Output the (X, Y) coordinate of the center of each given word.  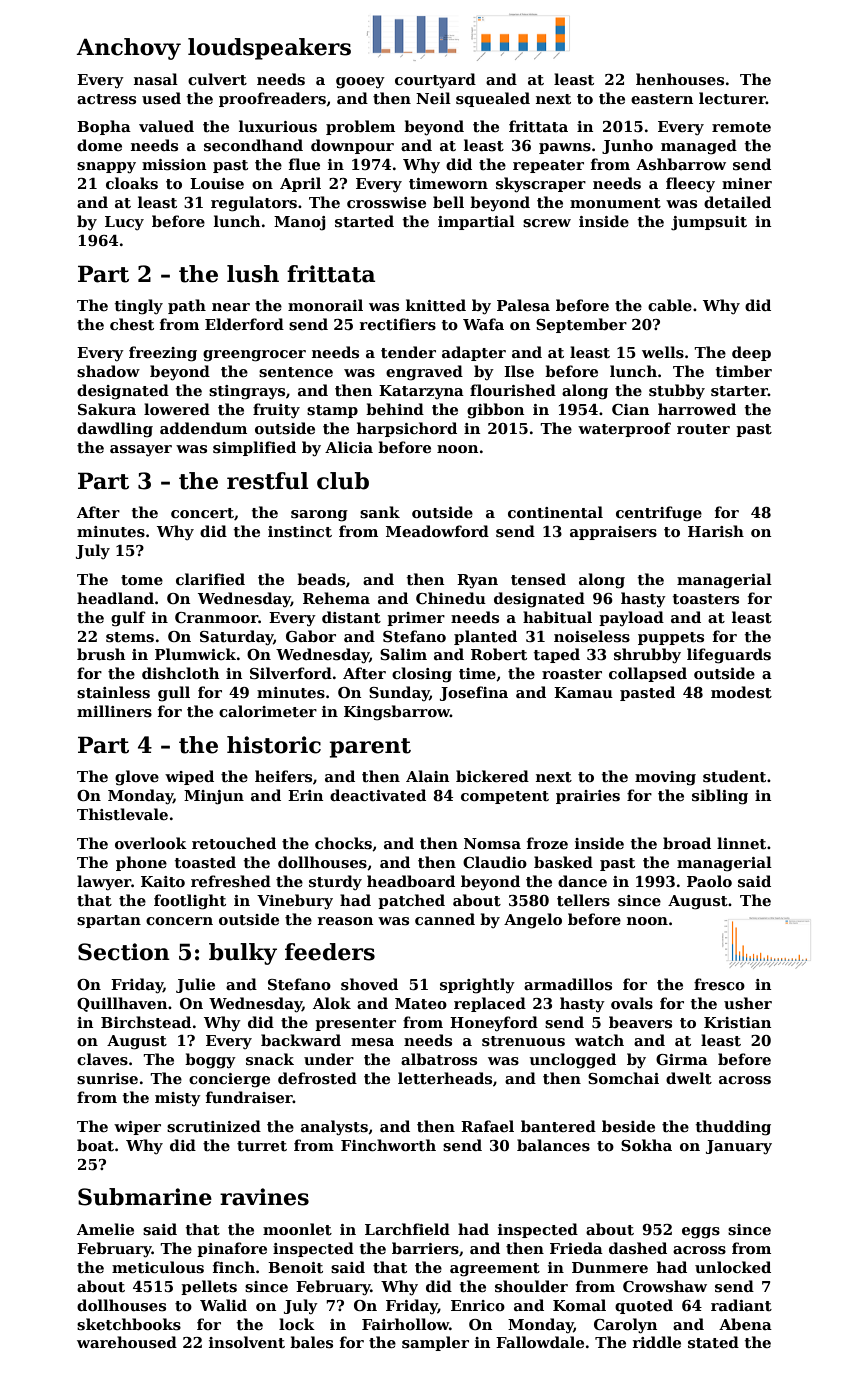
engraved (424, 373)
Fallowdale (540, 1342)
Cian (630, 409)
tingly (138, 307)
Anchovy (128, 49)
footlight (190, 902)
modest (741, 692)
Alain (427, 776)
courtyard (435, 81)
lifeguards (729, 656)
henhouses (680, 79)
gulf (128, 619)
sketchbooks (129, 1324)
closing (422, 675)
